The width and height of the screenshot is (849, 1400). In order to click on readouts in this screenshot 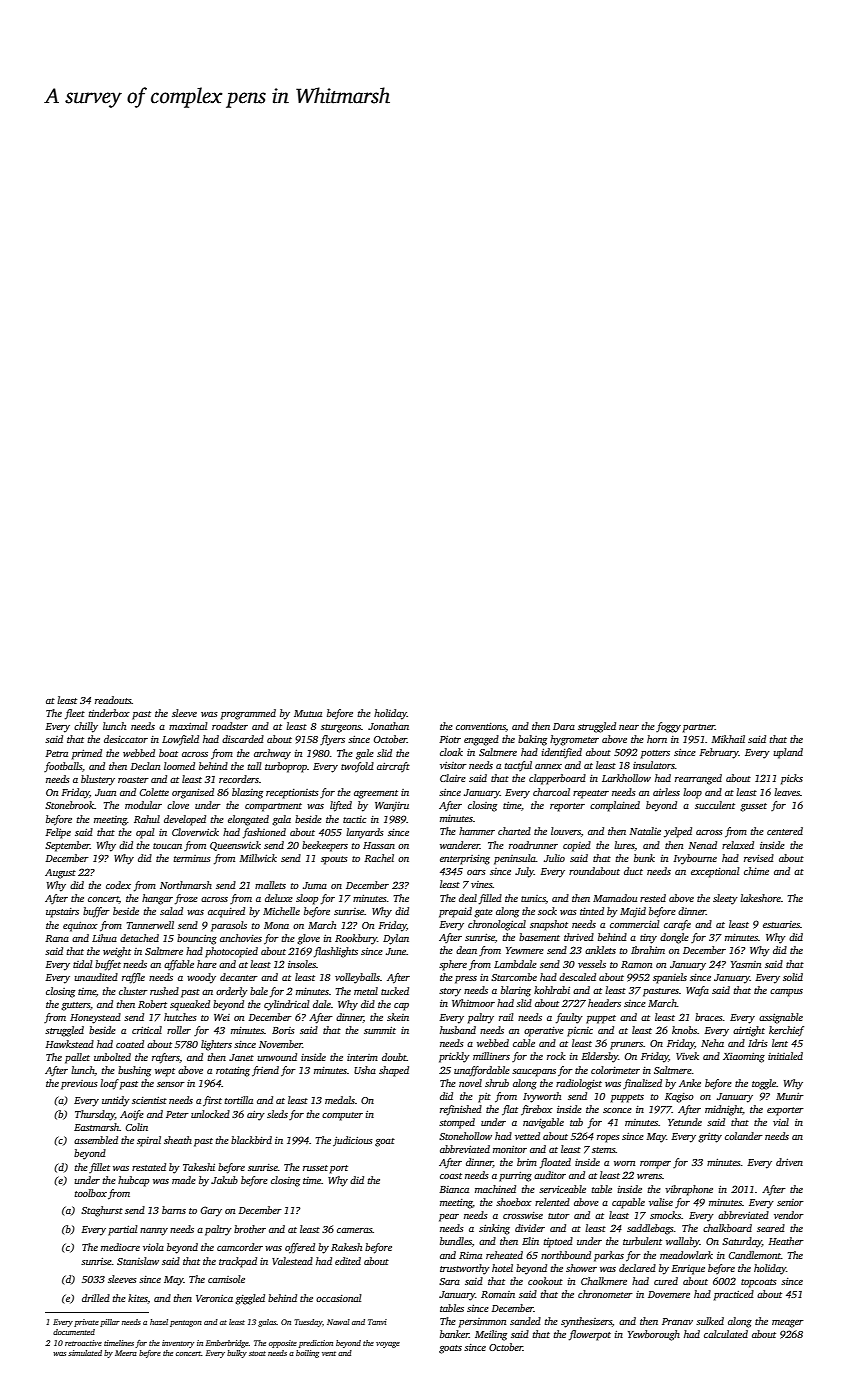, I will do `click(113, 700)`.
